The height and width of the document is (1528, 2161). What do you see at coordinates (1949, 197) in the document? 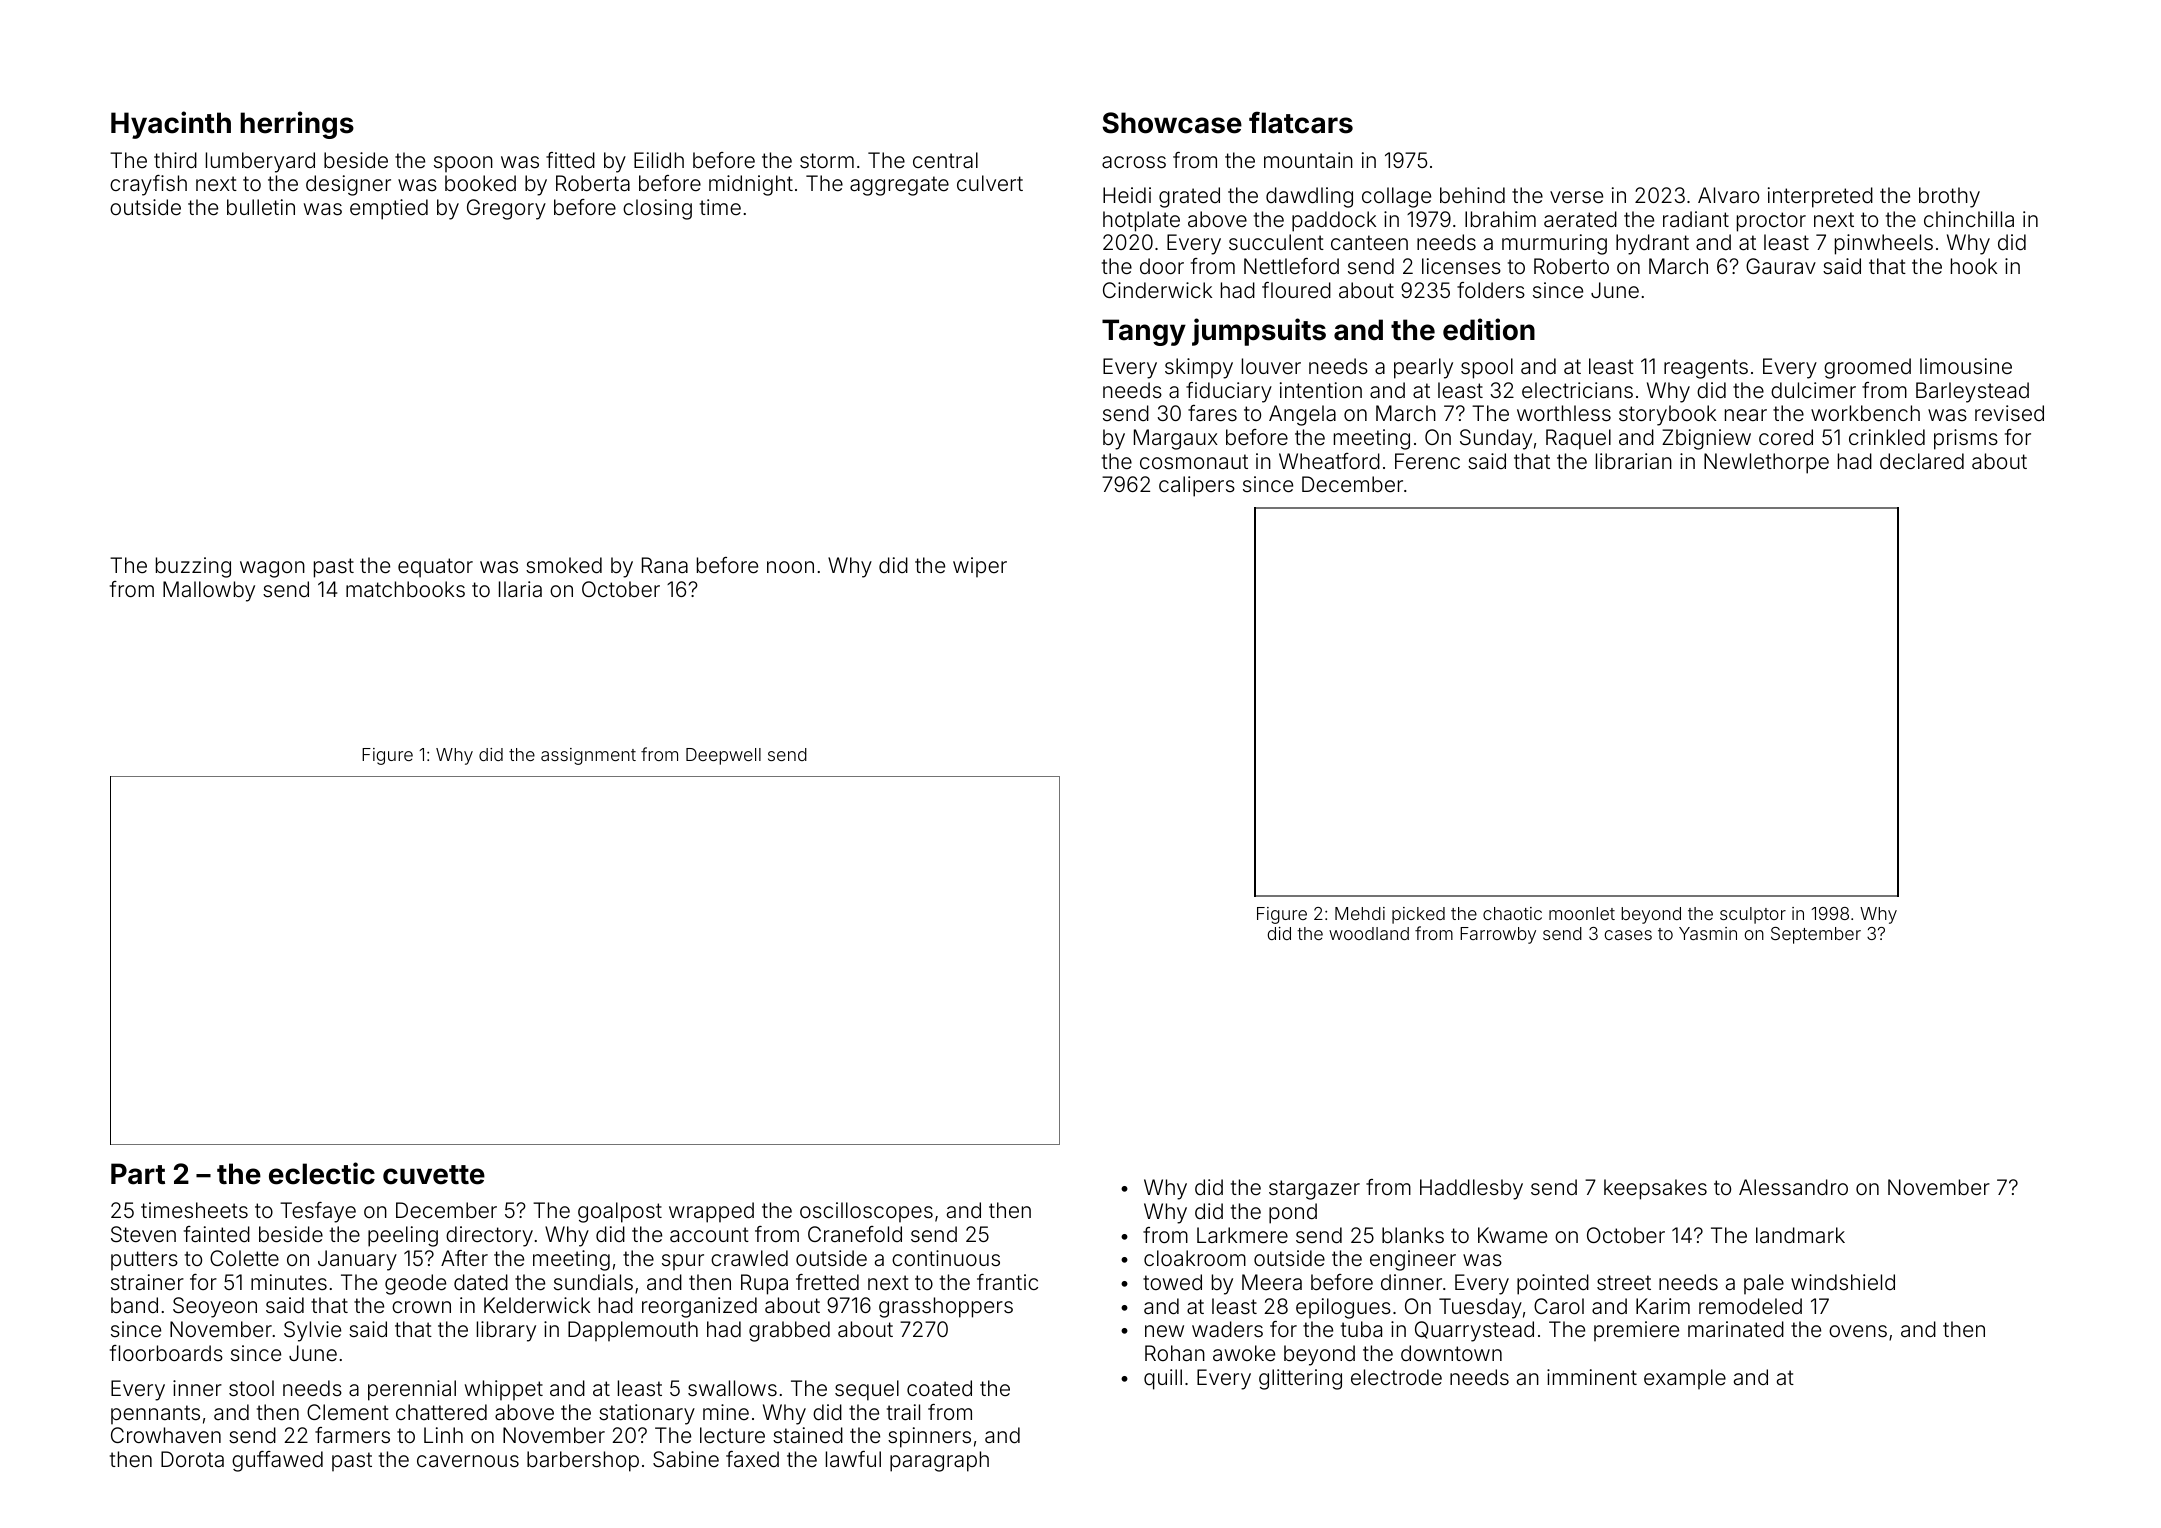
I see `brothy` at bounding box center [1949, 197].
